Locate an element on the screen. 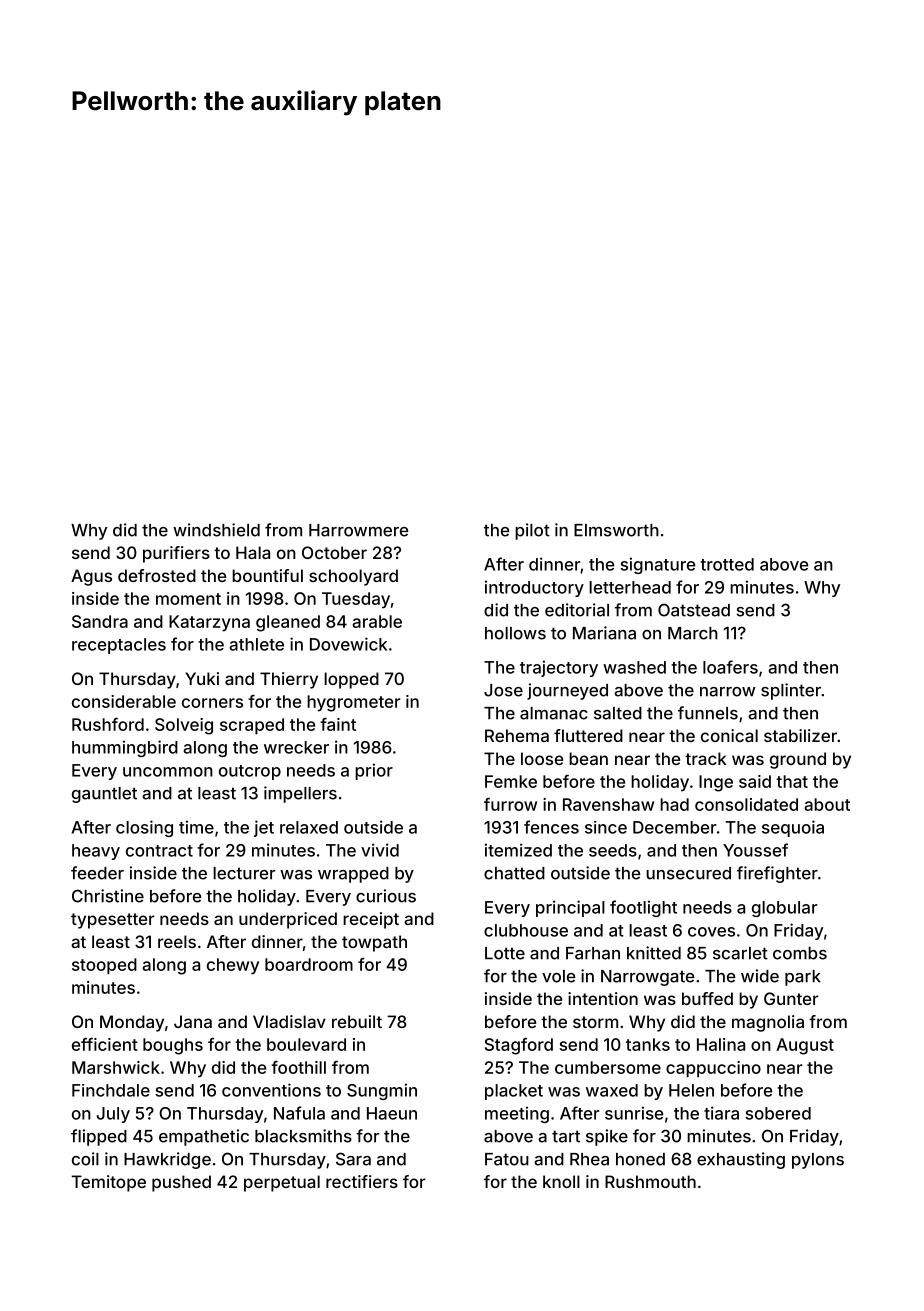 The image size is (924, 1311). buffed is located at coordinates (707, 998).
